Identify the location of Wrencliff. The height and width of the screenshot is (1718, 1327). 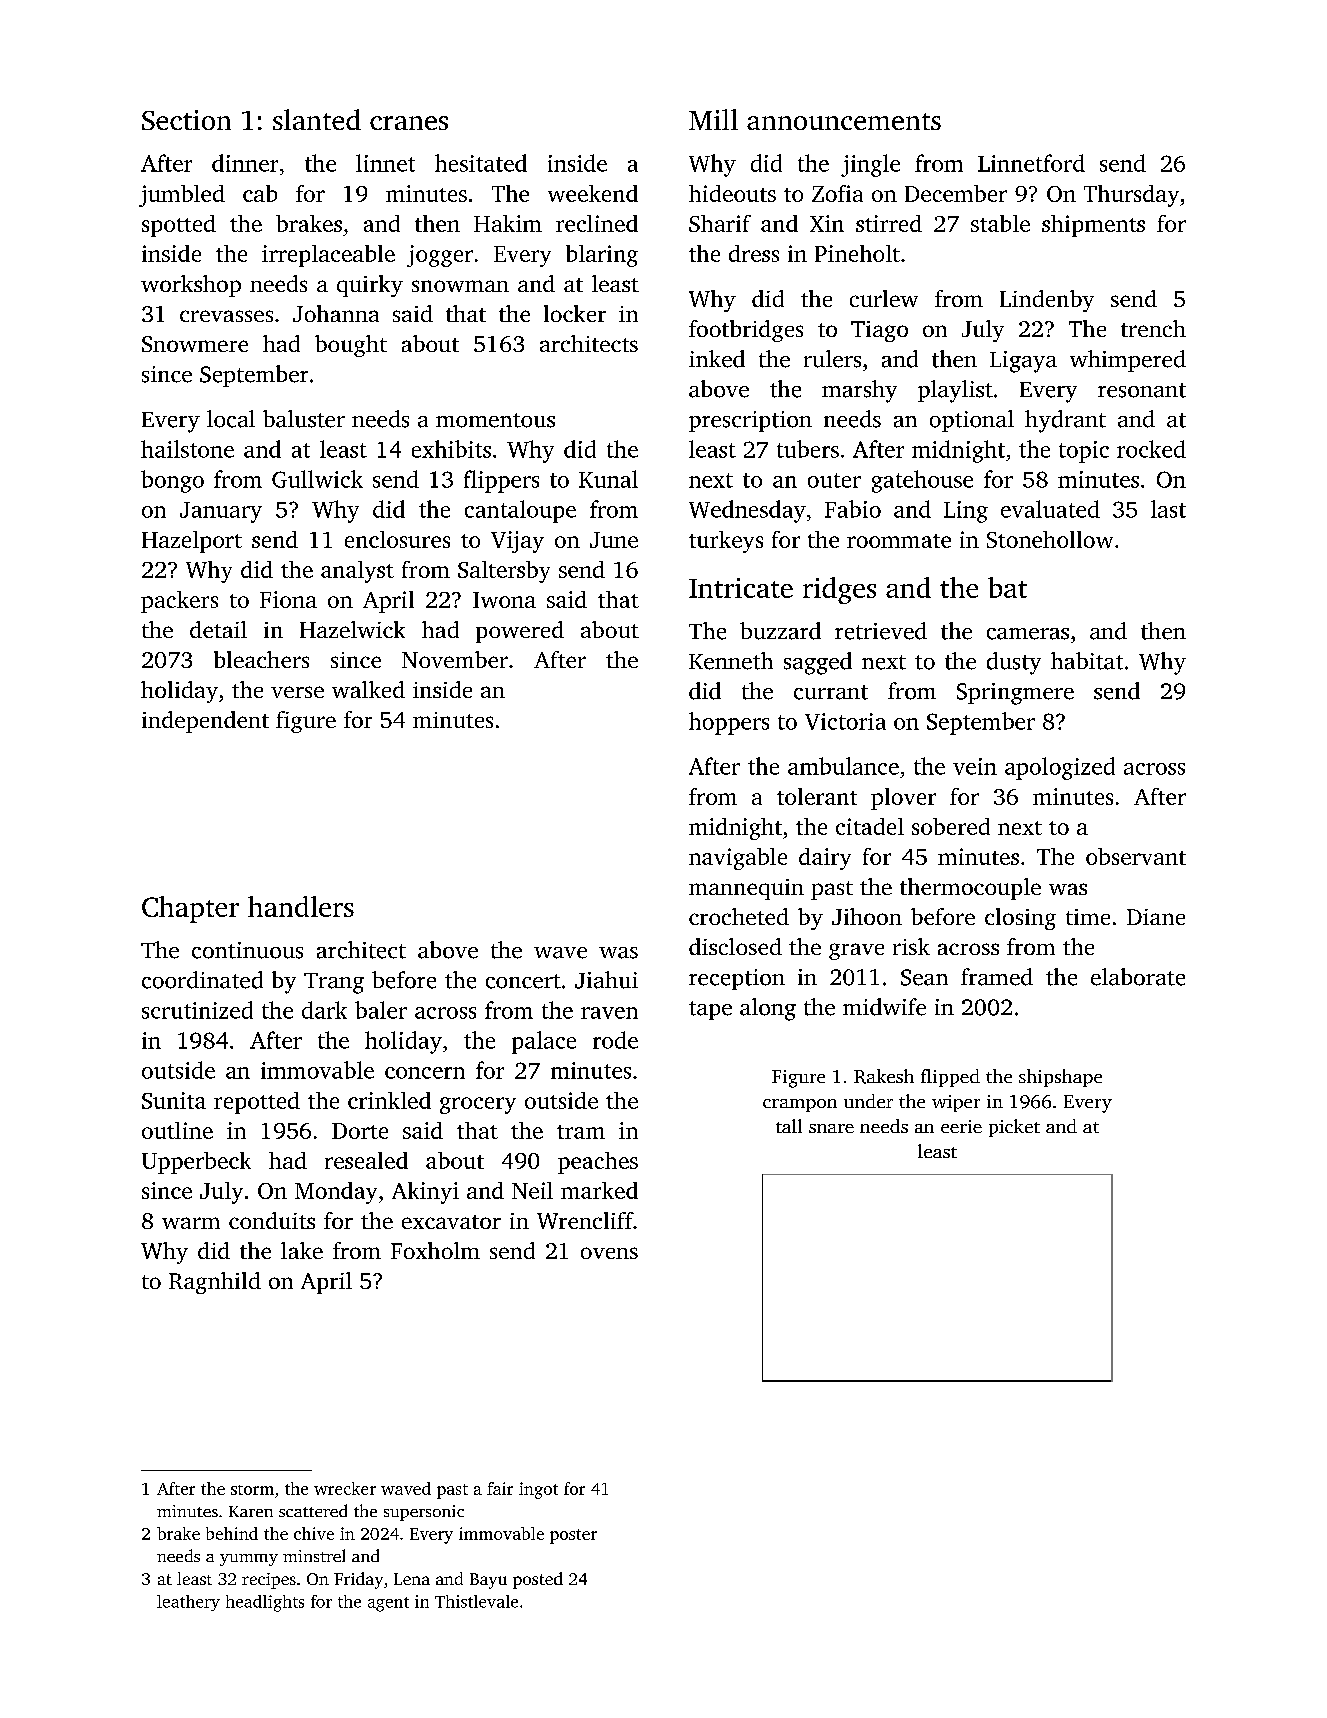
(585, 1220).
